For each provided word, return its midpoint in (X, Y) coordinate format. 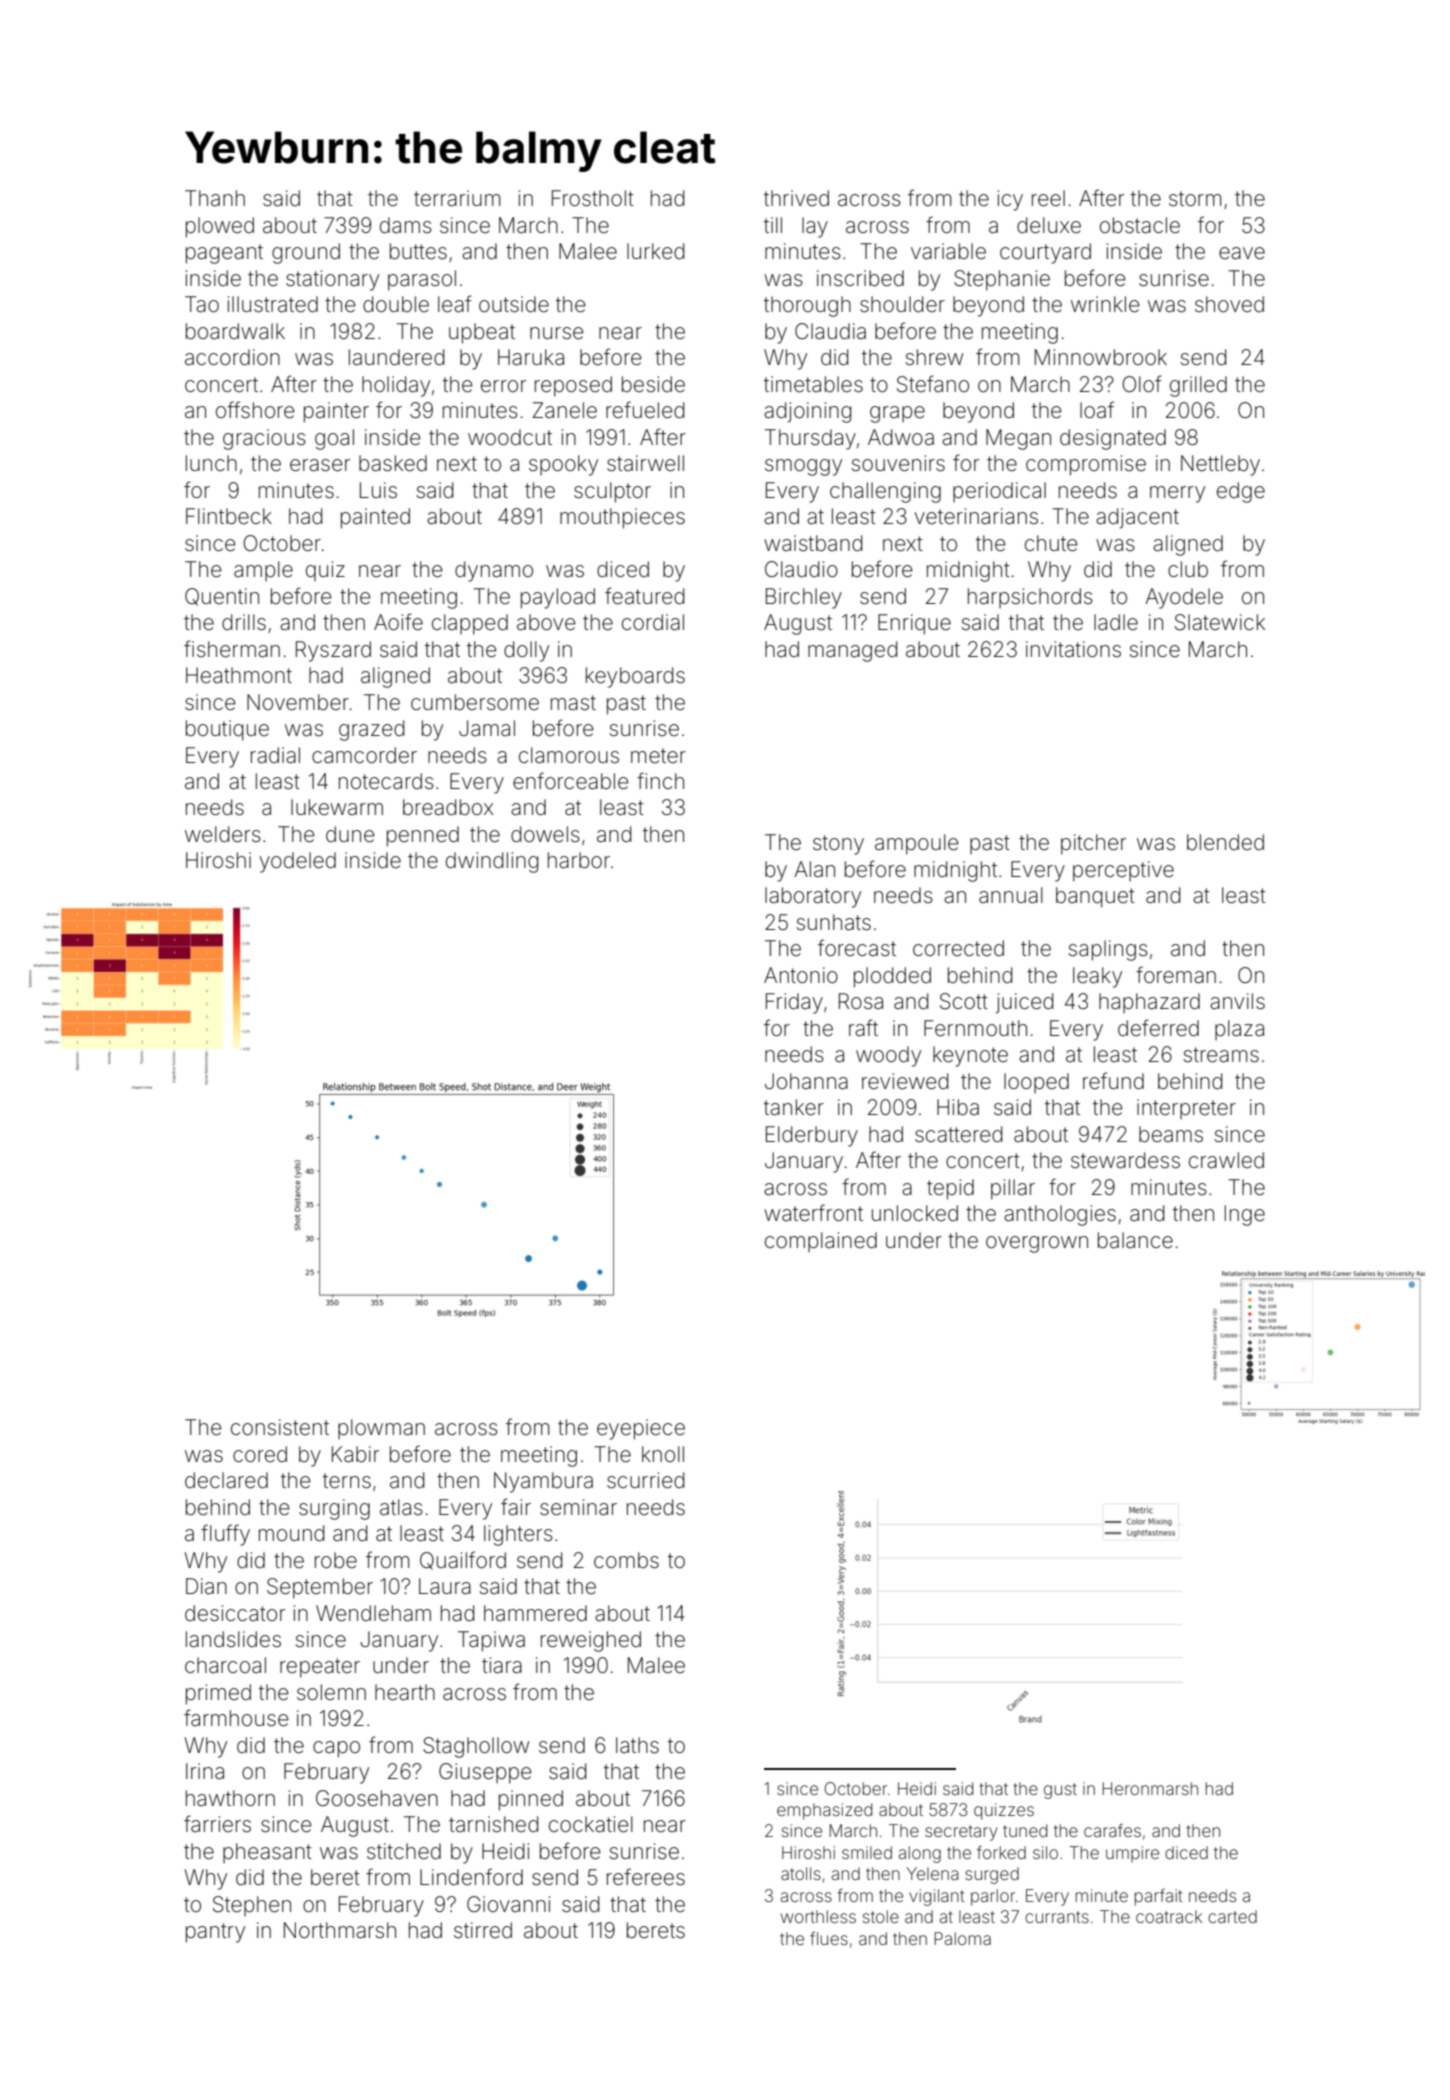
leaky (1097, 977)
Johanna (806, 1081)
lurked (655, 251)
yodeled (297, 862)
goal (334, 439)
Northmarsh (340, 1930)
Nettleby (1220, 465)
